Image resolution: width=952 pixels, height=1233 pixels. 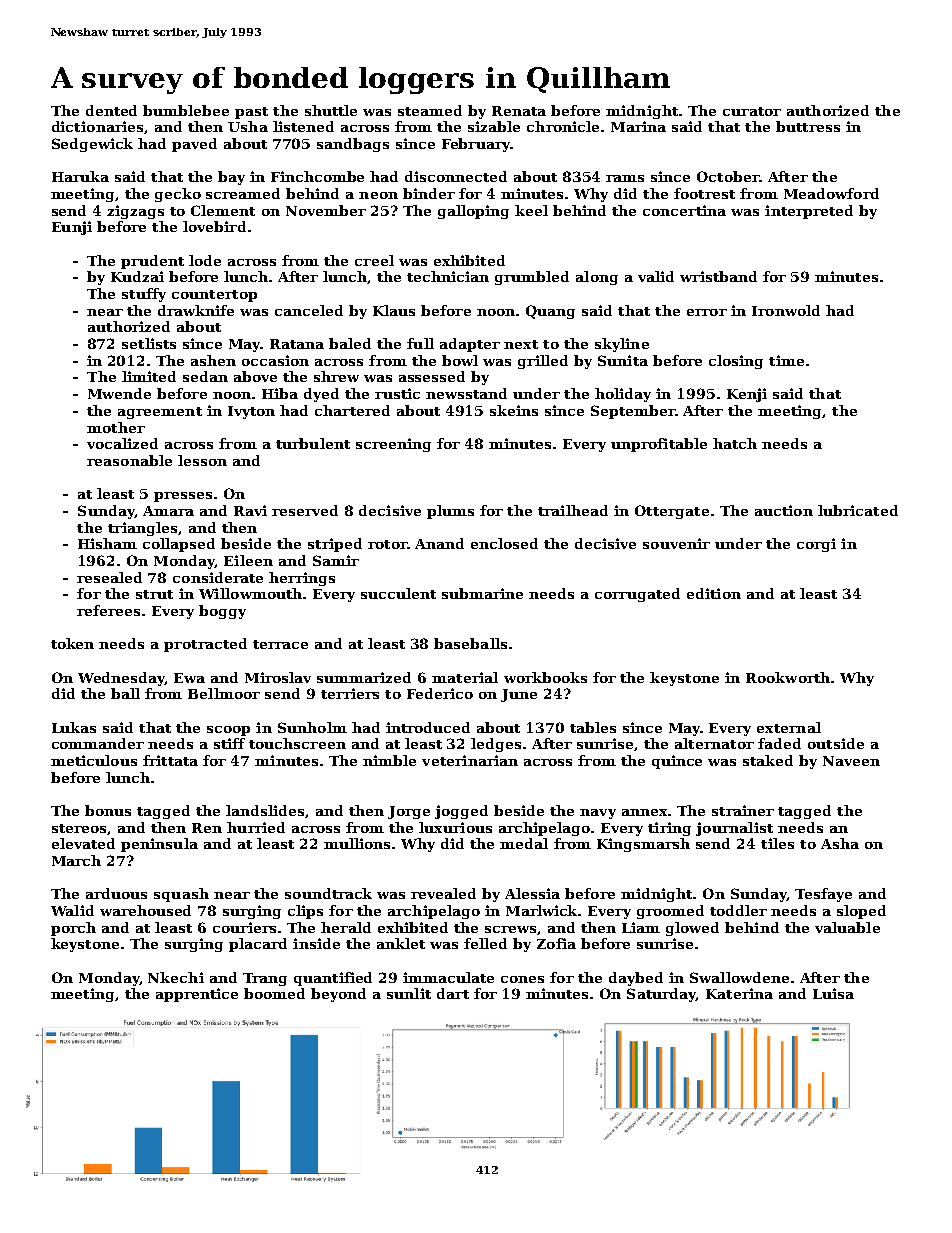 What do you see at coordinates (637, 595) in the screenshot?
I see `corrugated` at bounding box center [637, 595].
